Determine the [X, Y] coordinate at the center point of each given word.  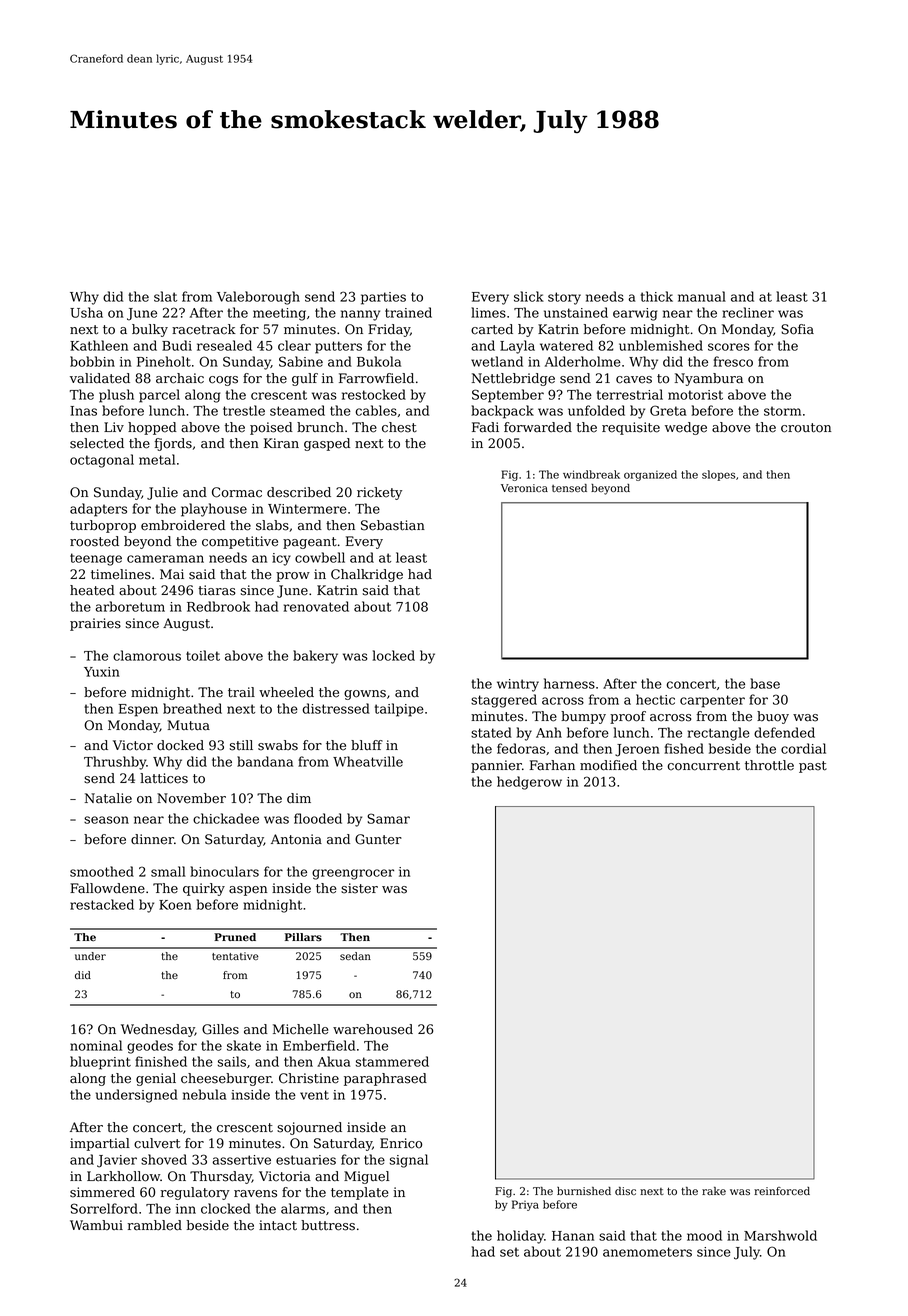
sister [359, 888]
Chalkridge [367, 575]
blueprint [100, 1063]
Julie [162, 493]
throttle [769, 765]
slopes [718, 475]
